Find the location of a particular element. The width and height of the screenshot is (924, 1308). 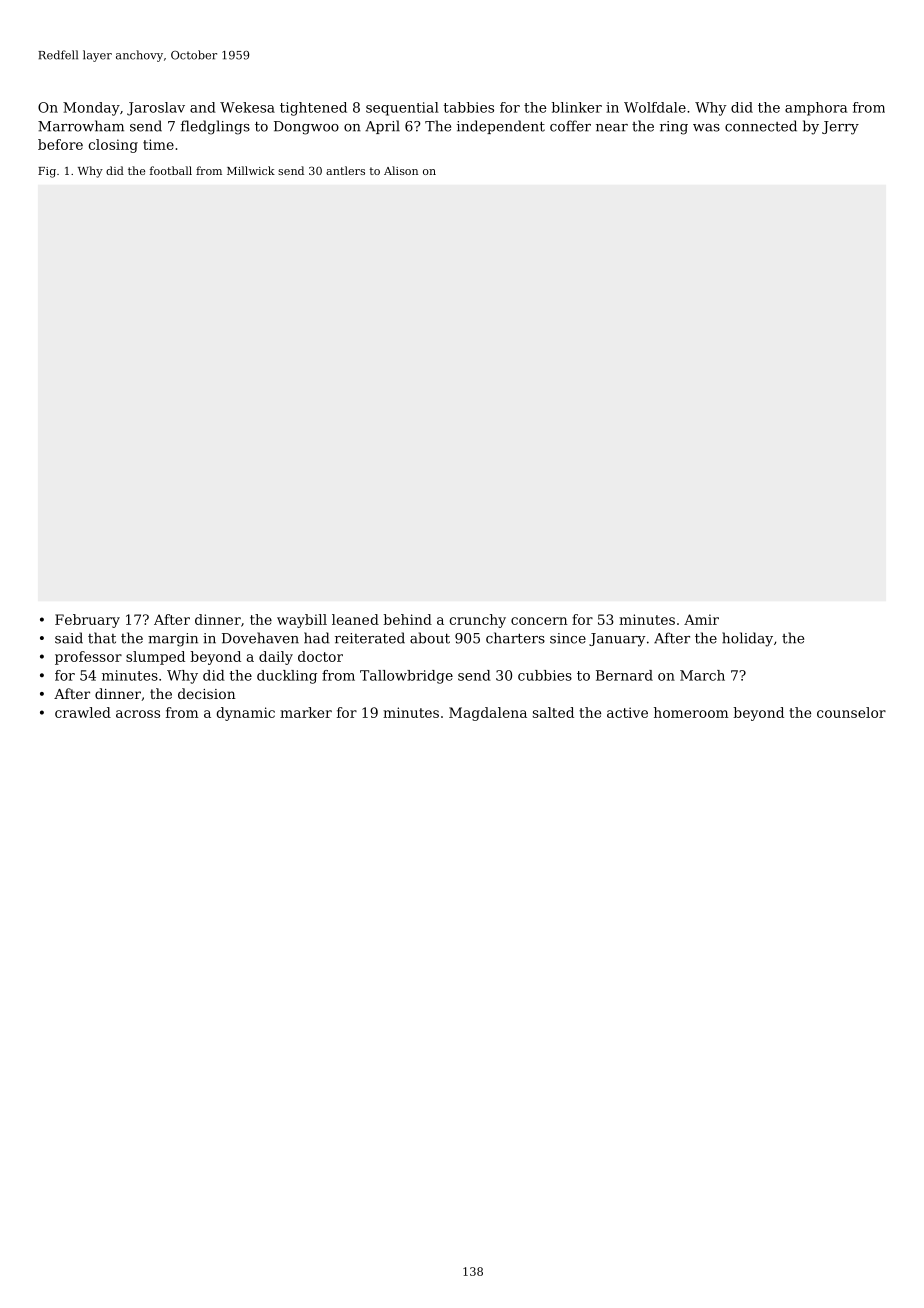

February is located at coordinates (87, 621).
